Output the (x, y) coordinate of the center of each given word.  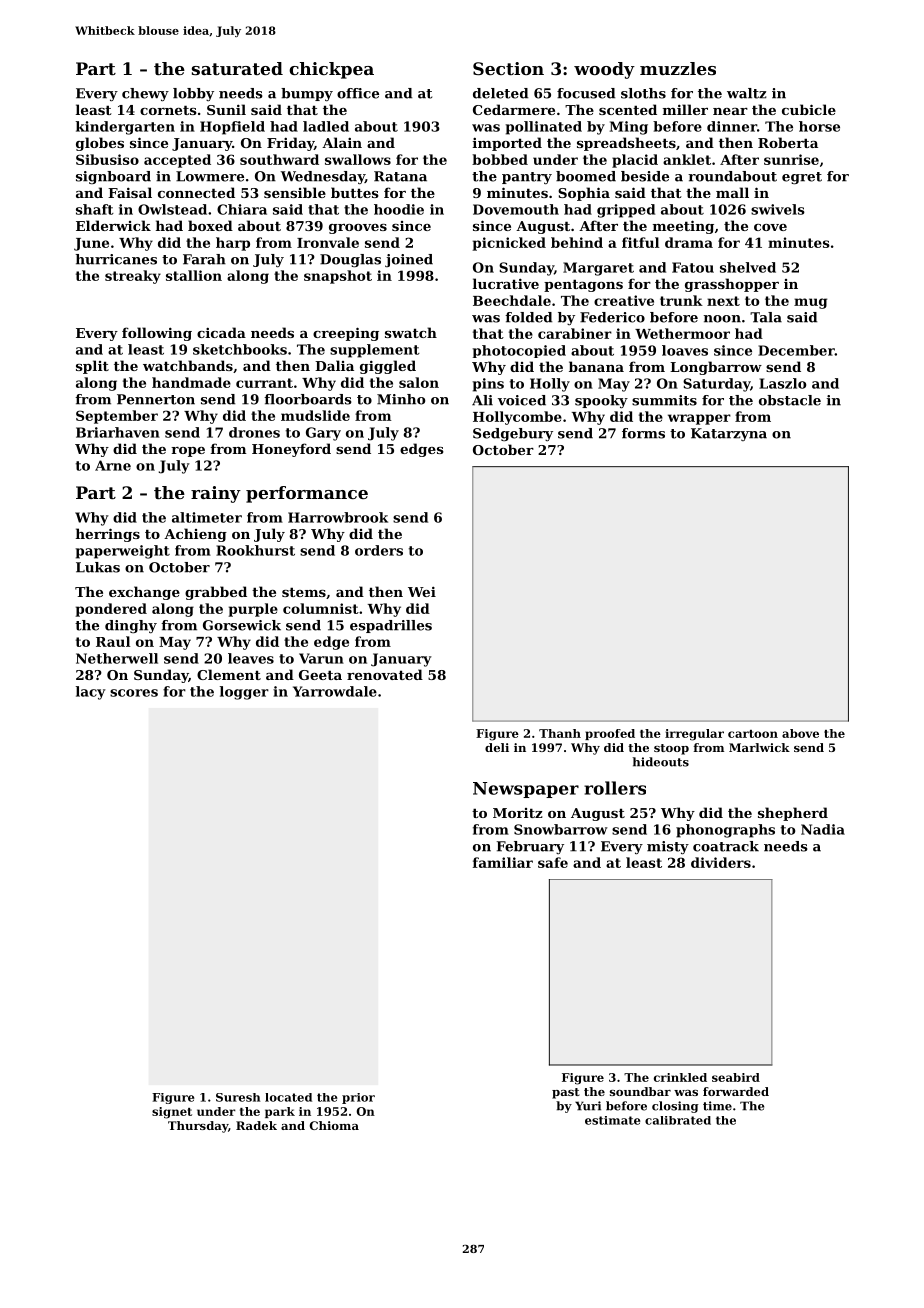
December (796, 350)
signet (172, 1113)
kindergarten (125, 128)
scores (134, 693)
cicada (221, 332)
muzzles (678, 68)
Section (508, 68)
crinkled (680, 1077)
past (566, 1093)
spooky (601, 401)
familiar (503, 862)
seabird (736, 1077)
